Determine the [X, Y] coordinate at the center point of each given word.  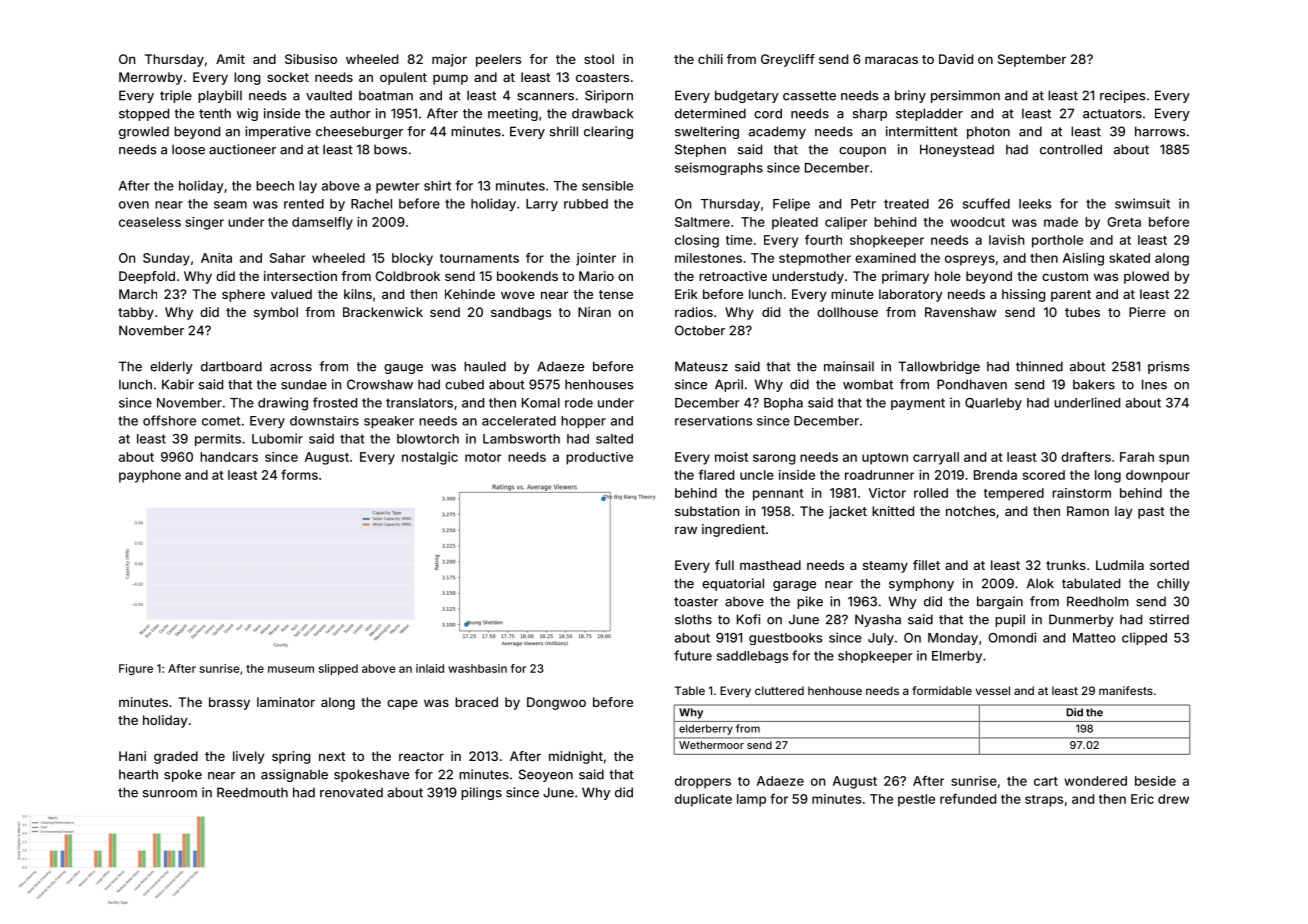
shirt [437, 185]
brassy [229, 703]
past [1151, 513]
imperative [278, 132]
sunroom [170, 794]
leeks [1035, 204]
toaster [696, 602]
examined [885, 258]
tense [616, 294]
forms [299, 475]
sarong [774, 459]
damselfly [322, 223]
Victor [887, 493]
